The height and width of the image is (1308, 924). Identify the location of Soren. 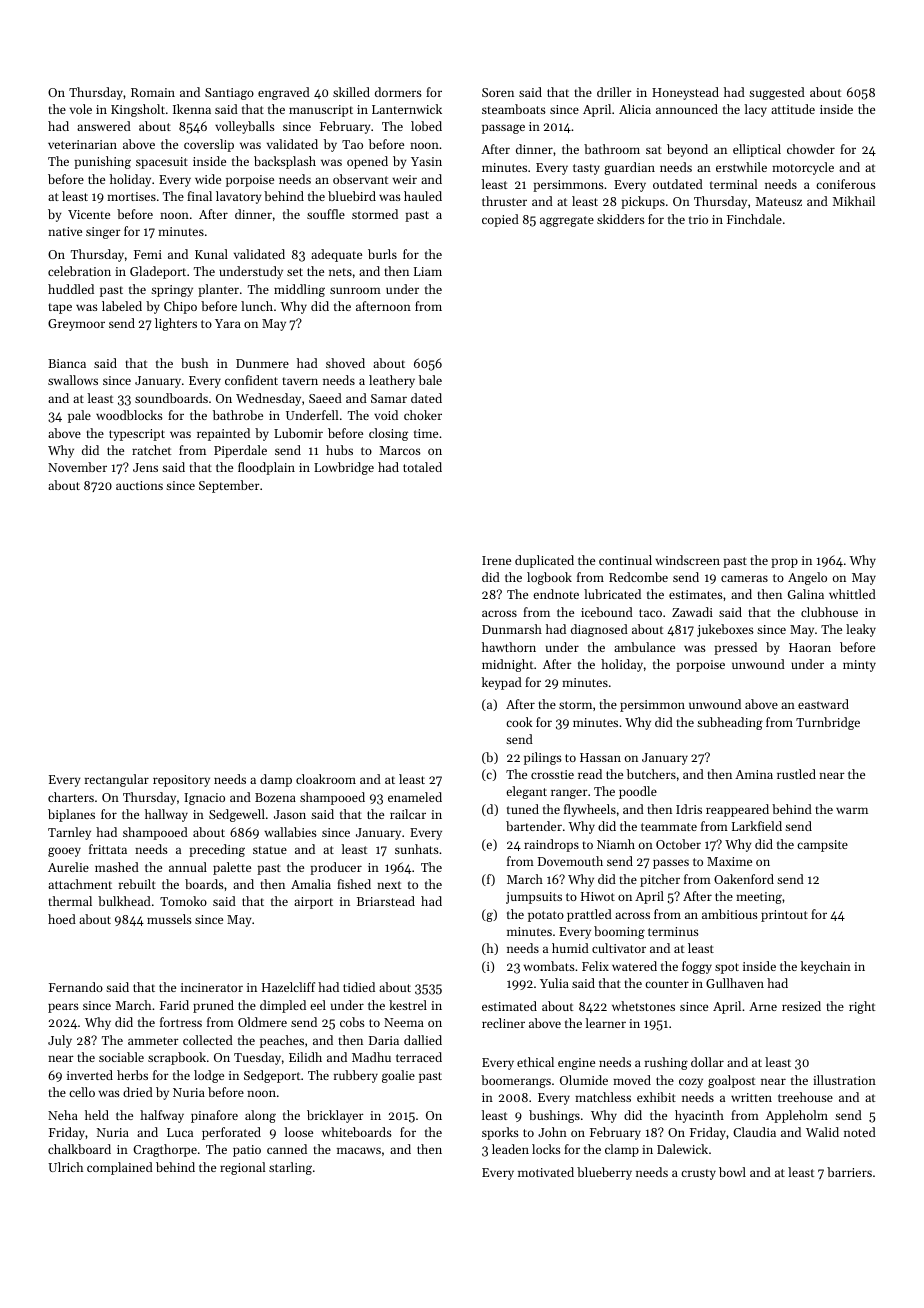
(498, 92).
